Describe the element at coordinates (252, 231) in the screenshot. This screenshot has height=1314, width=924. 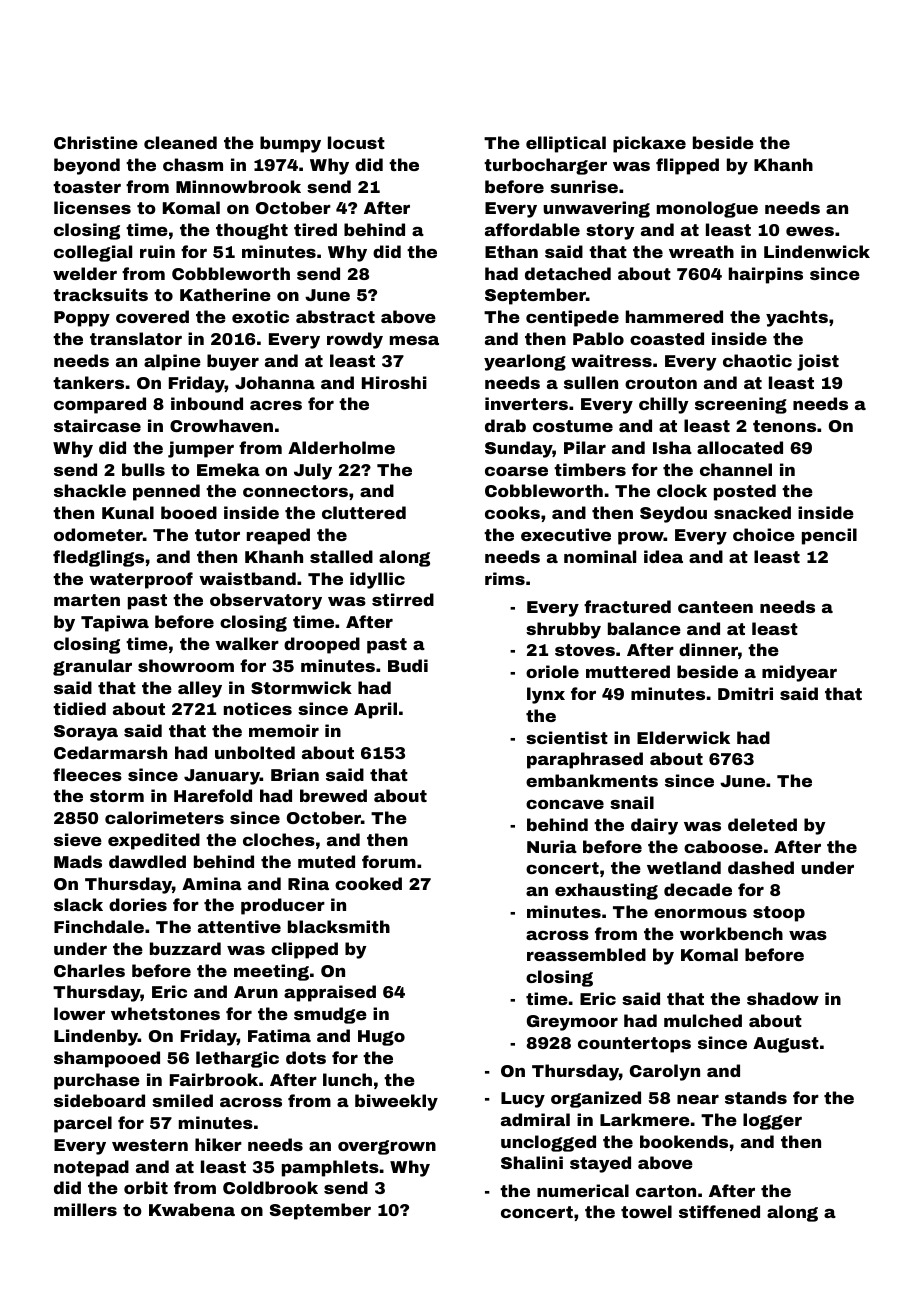
I see `thought` at that location.
